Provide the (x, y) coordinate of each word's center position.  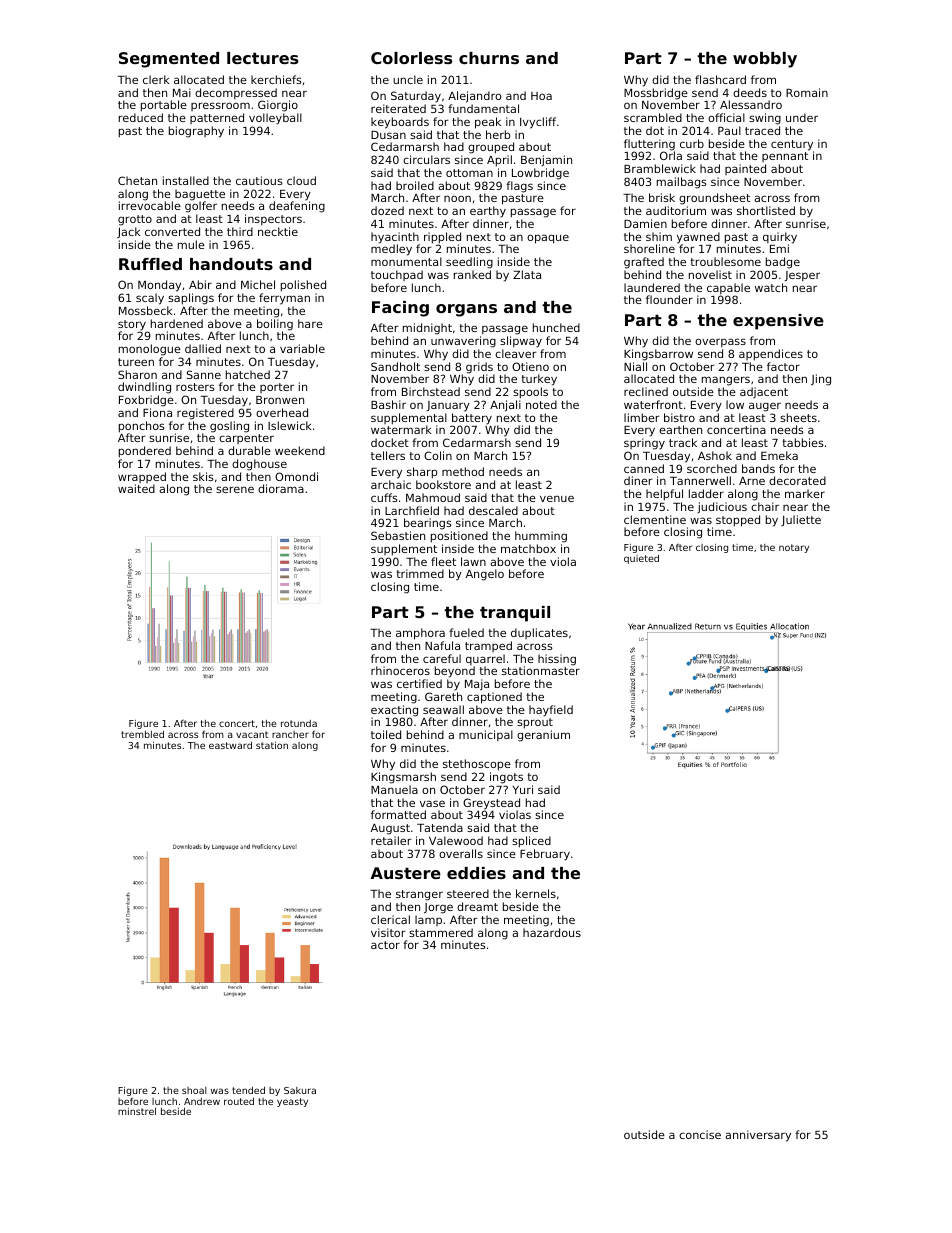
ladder (706, 493)
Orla (671, 155)
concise (700, 1134)
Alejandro (474, 97)
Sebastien (398, 535)
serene (235, 489)
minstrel (137, 1111)
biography (196, 132)
